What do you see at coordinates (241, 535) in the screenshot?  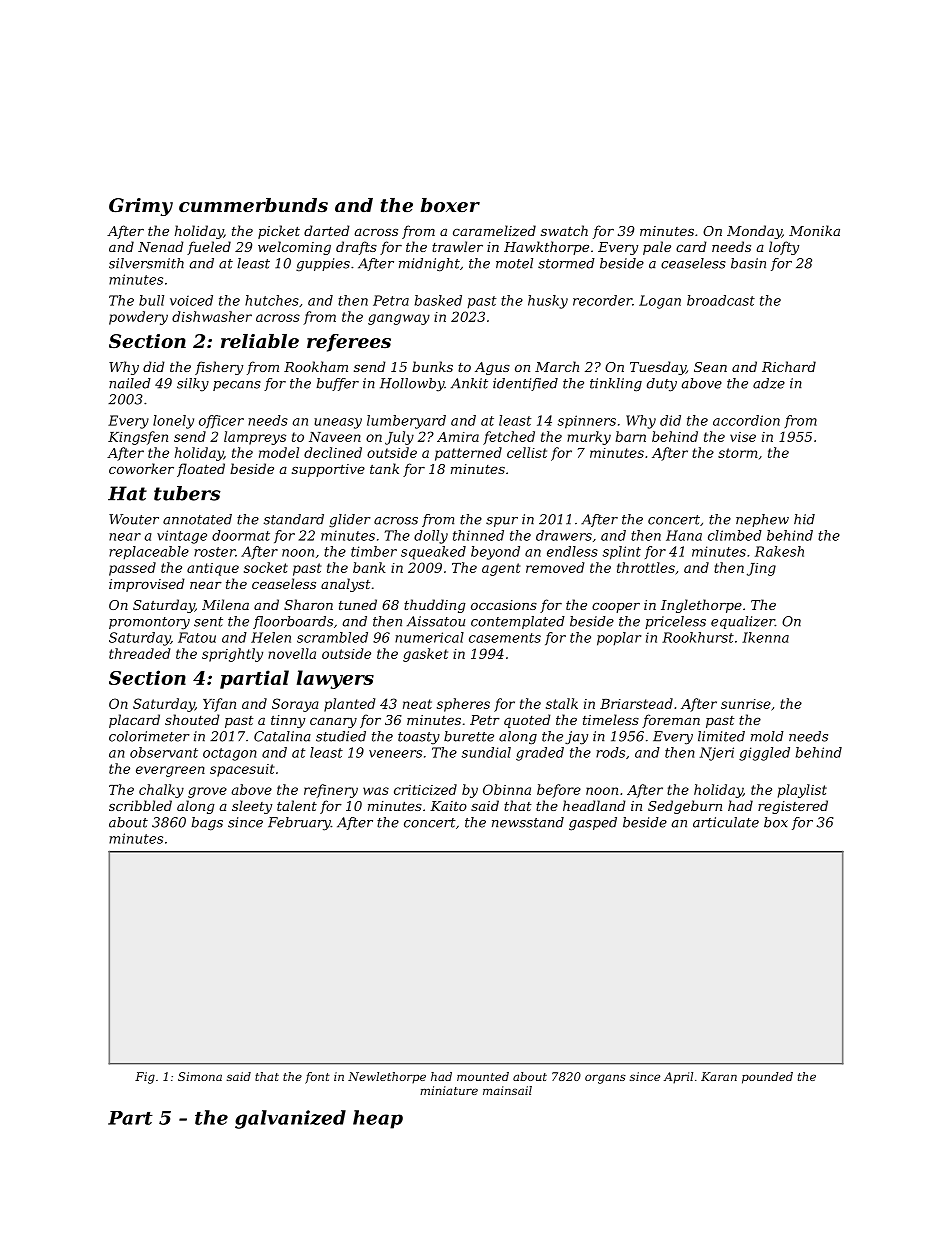 I see `doormat` at bounding box center [241, 535].
